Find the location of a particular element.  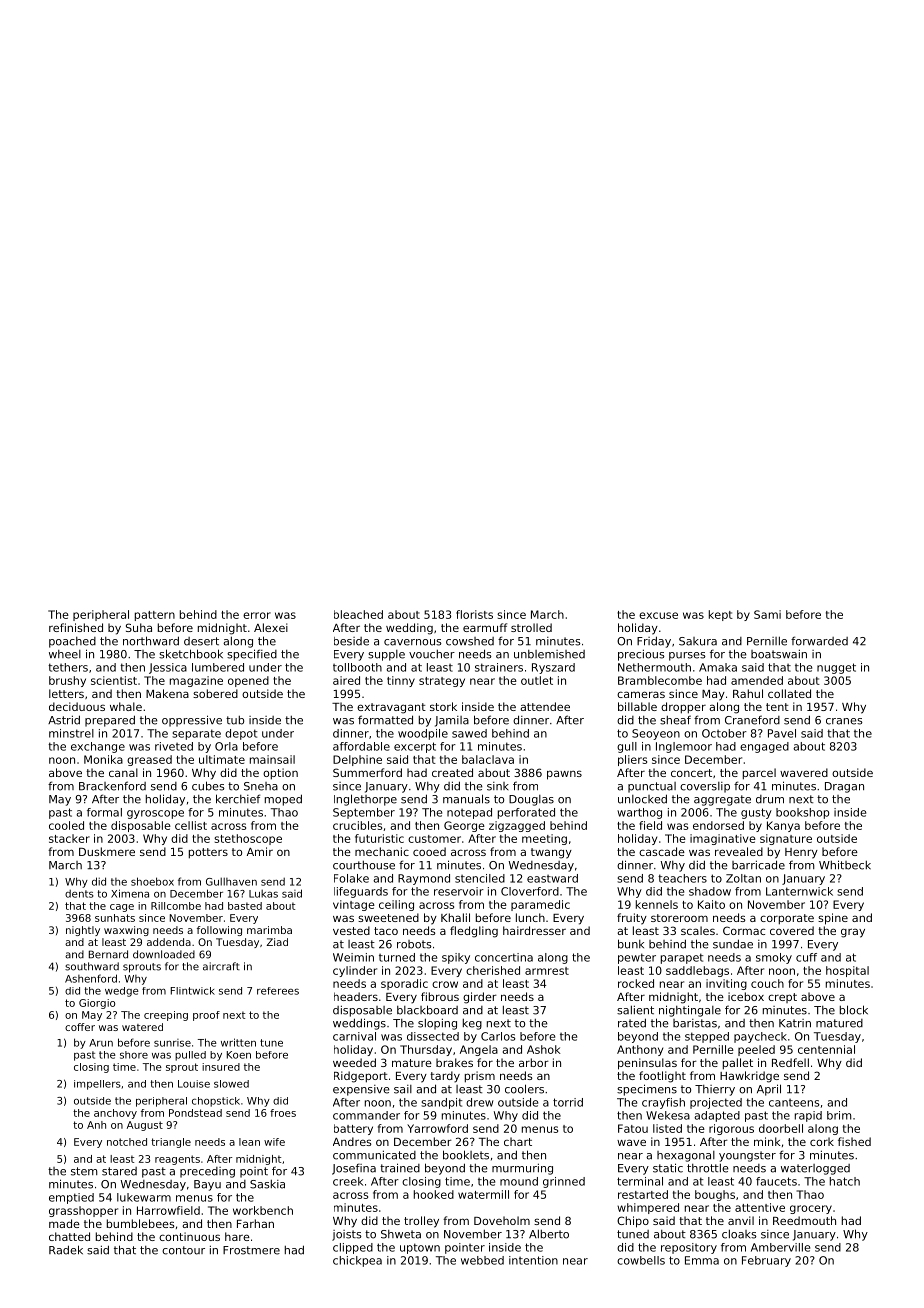

exchange is located at coordinates (98, 747).
